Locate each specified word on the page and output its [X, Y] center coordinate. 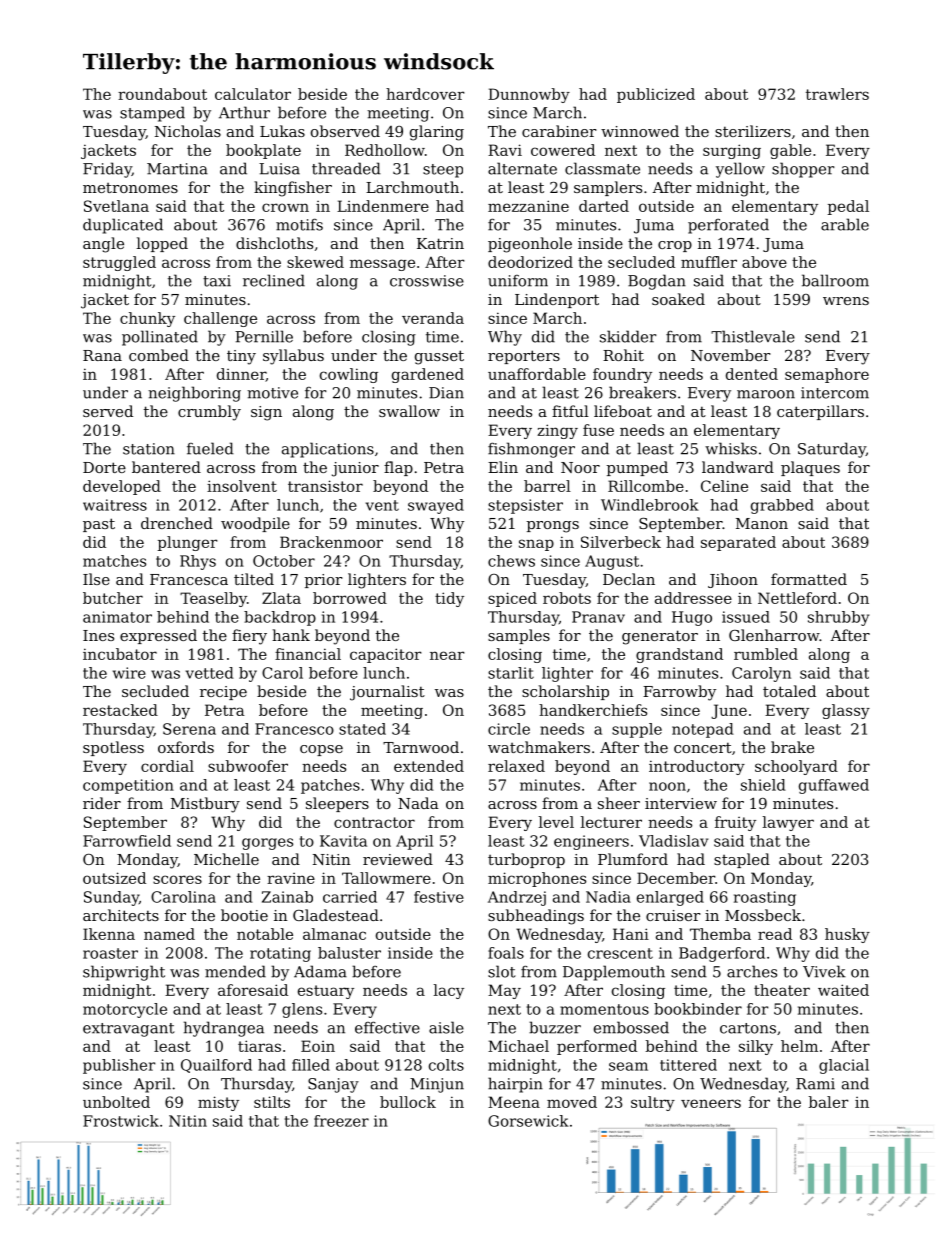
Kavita [343, 841]
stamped [152, 114]
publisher [119, 1066]
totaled [789, 691]
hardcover [425, 94]
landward [738, 467]
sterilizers [753, 131]
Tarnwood [421, 747]
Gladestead [336, 915]
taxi [217, 281]
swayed [436, 506]
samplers [608, 188]
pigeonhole [530, 245]
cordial [167, 766]
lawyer [788, 823]
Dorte [104, 467]
